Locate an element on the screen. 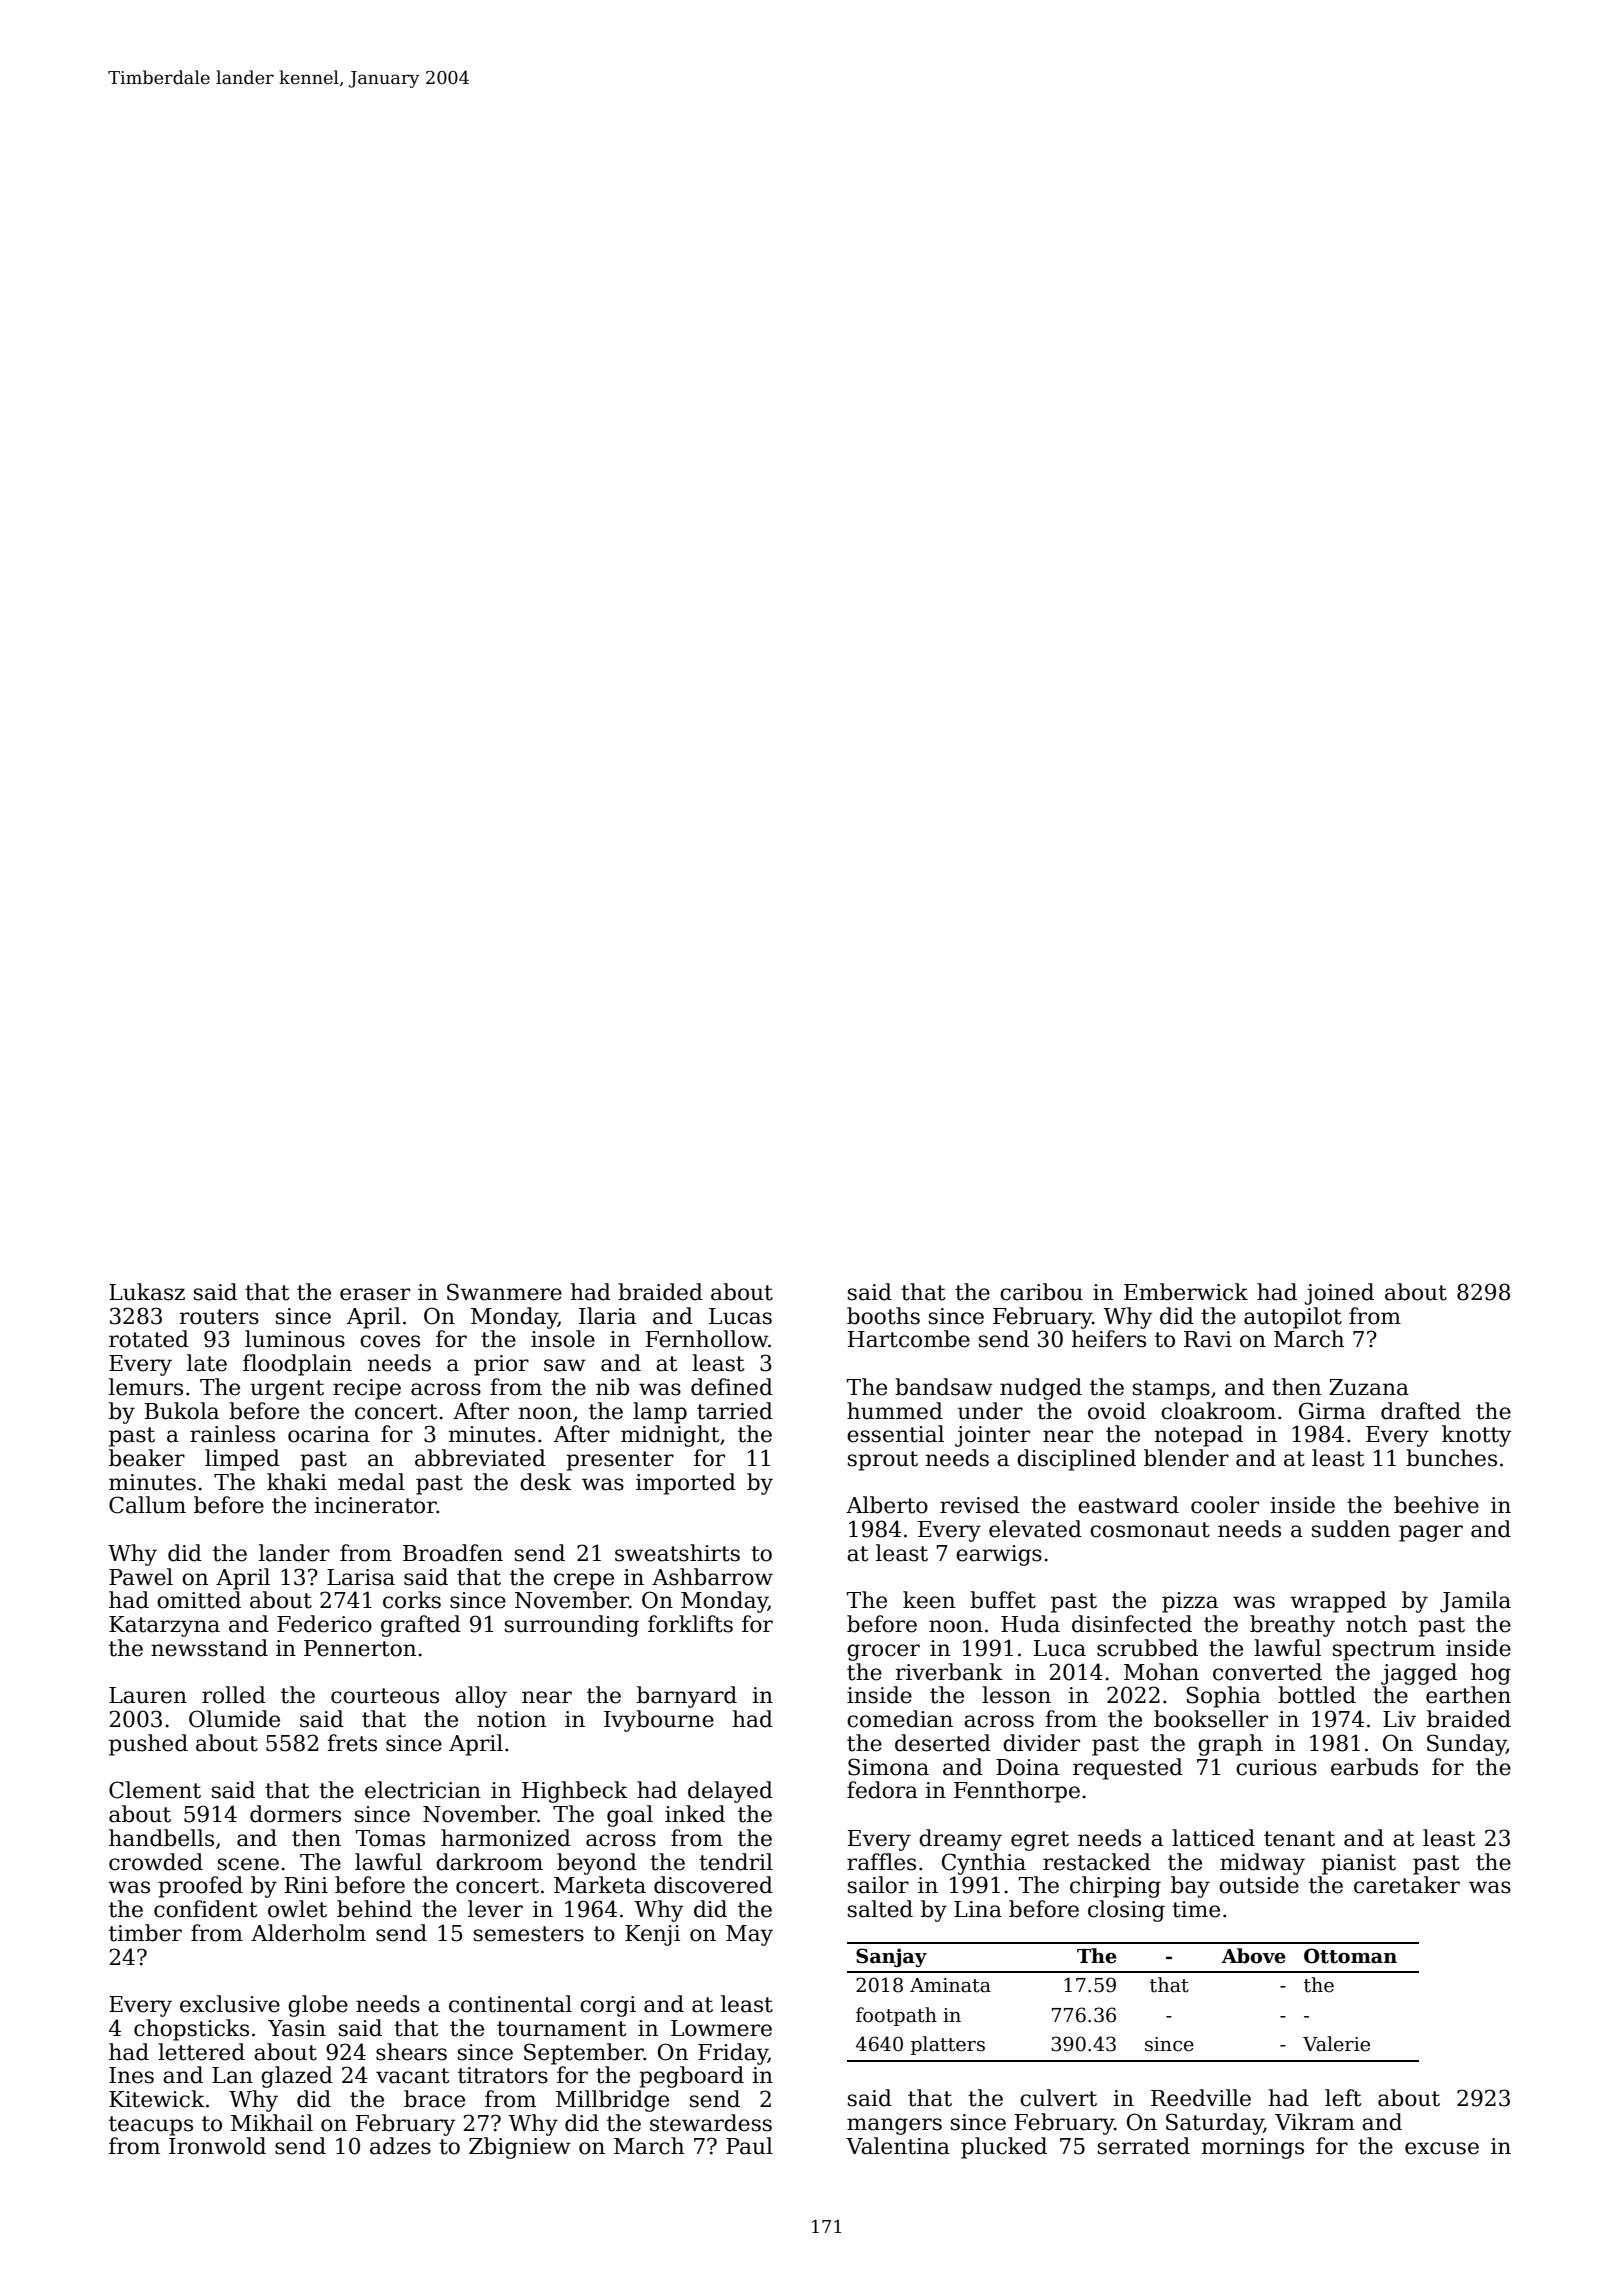 The height and width of the screenshot is (2292, 1620). barnyard is located at coordinates (687, 1697).
